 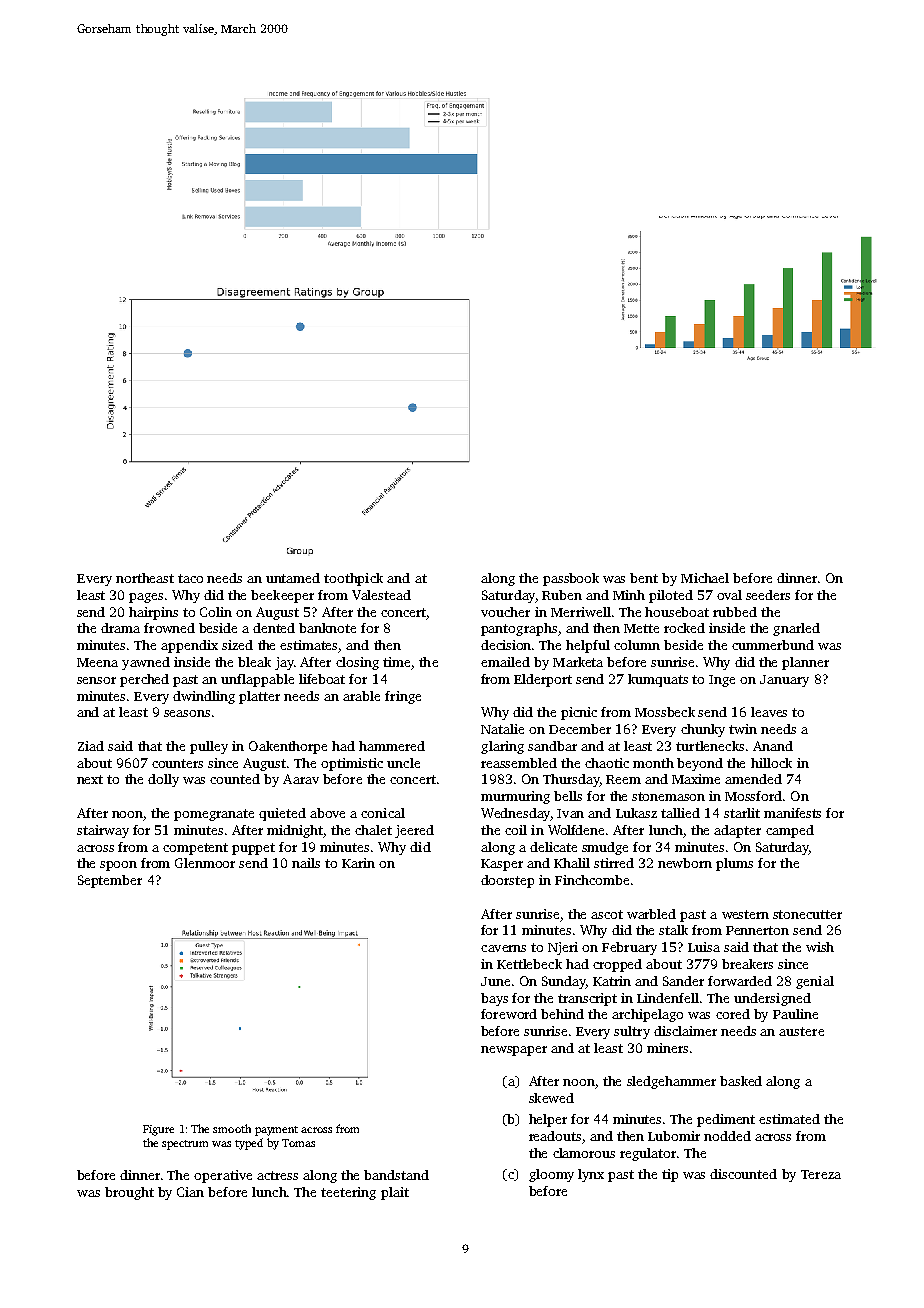 What do you see at coordinates (185, 1145) in the image?
I see `spectrum` at bounding box center [185, 1145].
